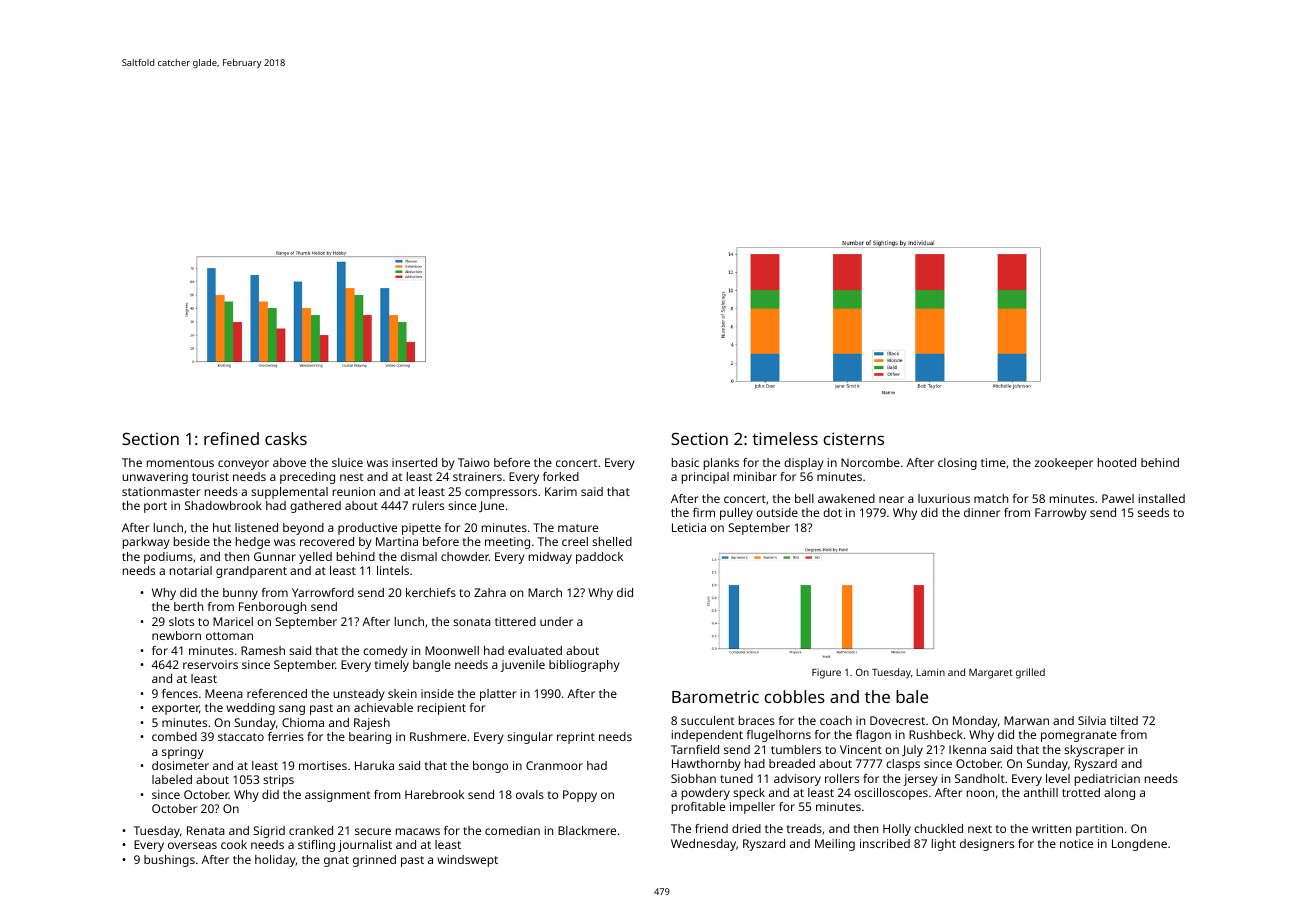  I want to click on windswept, so click(467, 861).
